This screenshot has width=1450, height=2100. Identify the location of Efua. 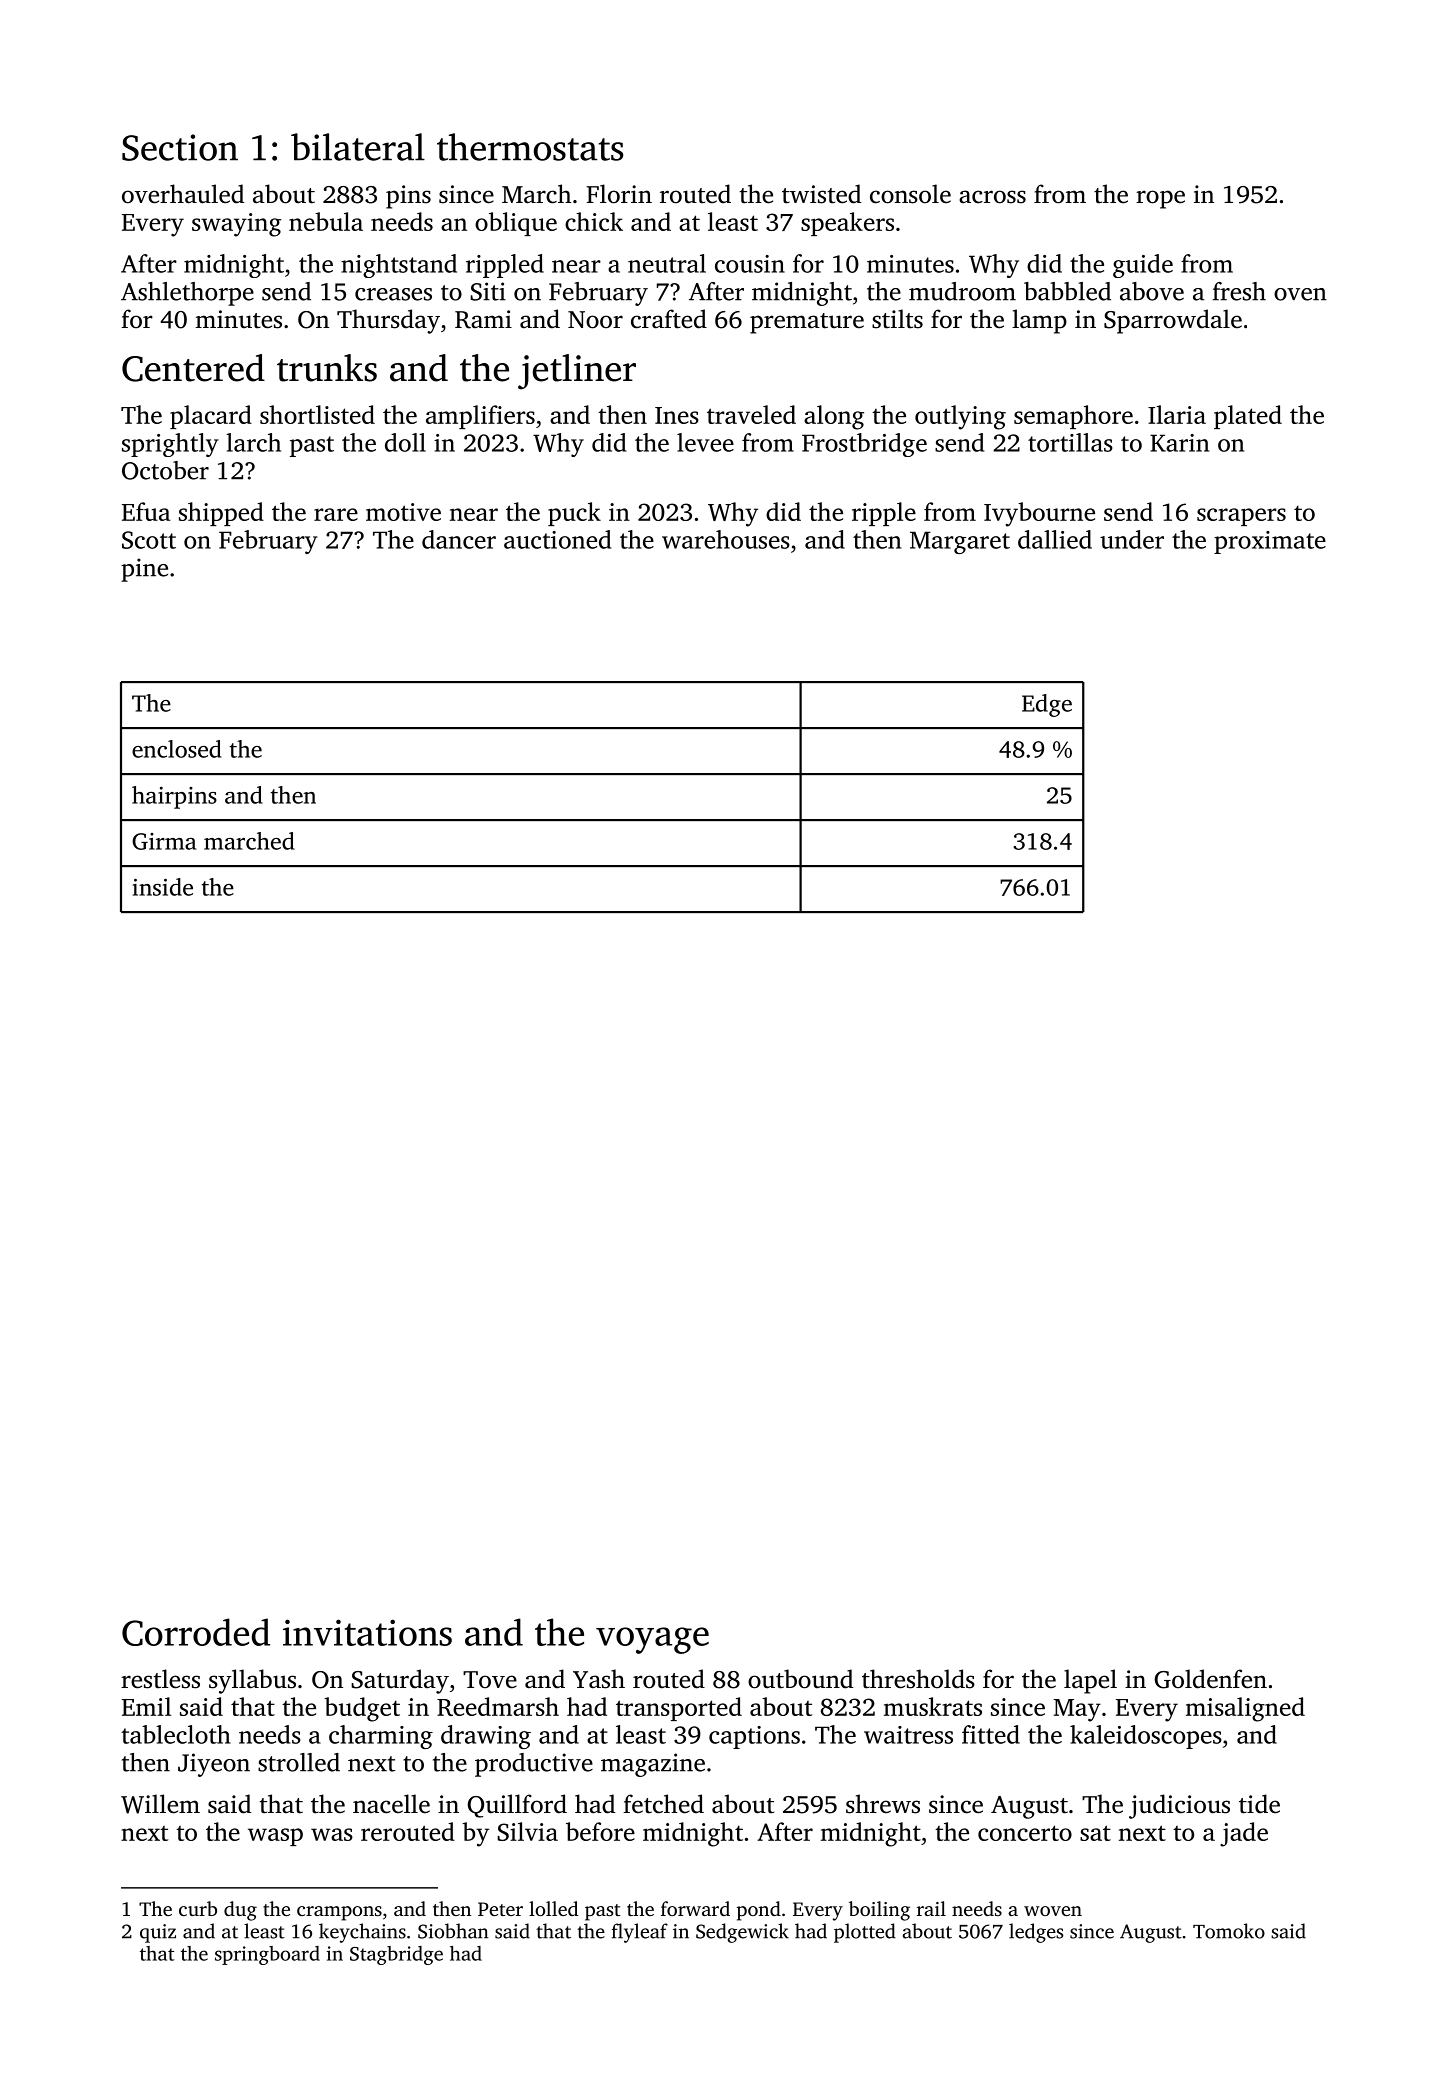
(146, 511).
